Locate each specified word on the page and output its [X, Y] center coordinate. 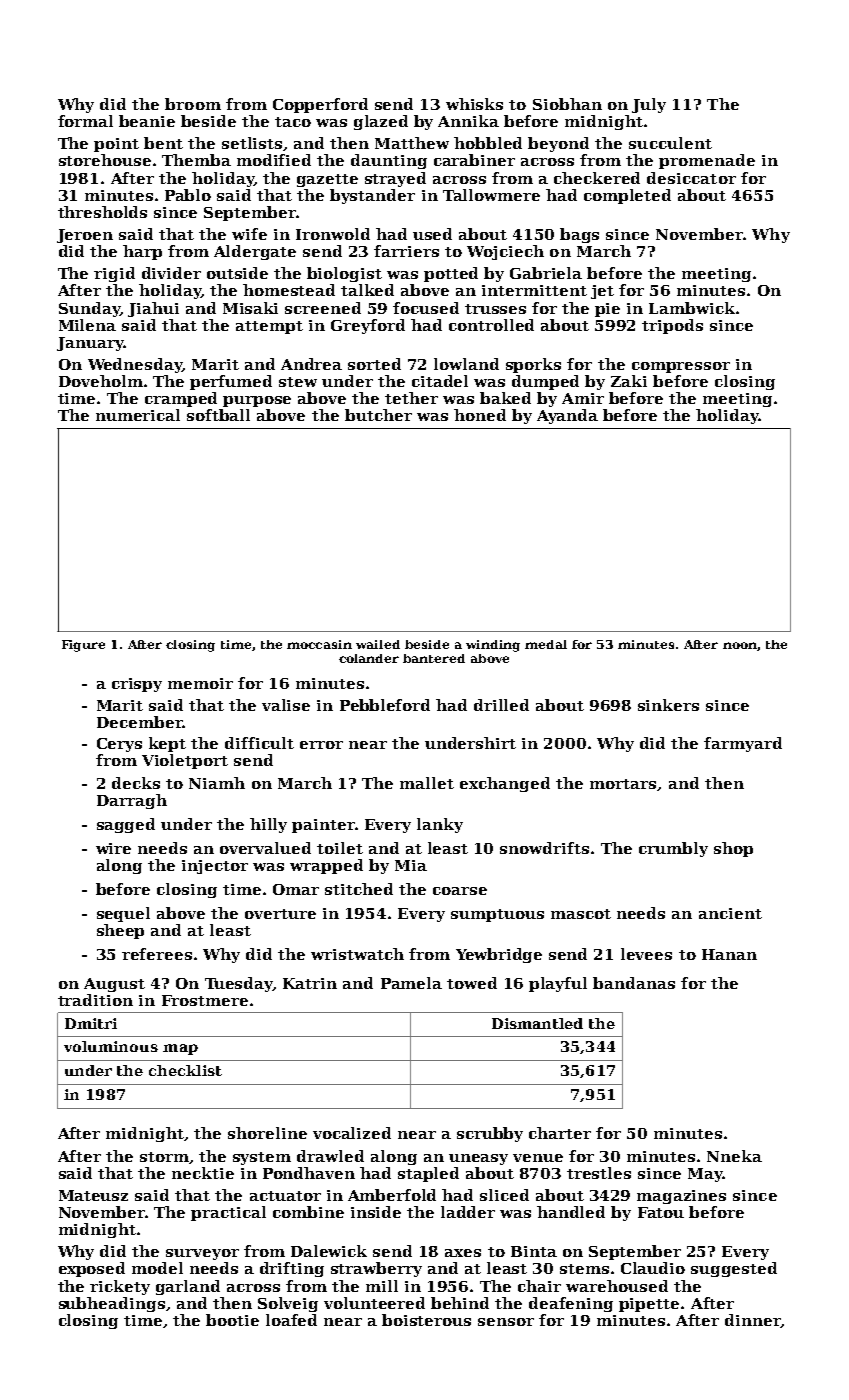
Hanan [729, 954]
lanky [440, 825]
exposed [92, 1269]
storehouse [105, 160]
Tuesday [239, 984]
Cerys [119, 745]
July [649, 105]
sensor [506, 1322]
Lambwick [692, 308]
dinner [752, 1320]
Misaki [250, 308]
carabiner [474, 160]
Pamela [411, 983]
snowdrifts [544, 848]
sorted [374, 364]
